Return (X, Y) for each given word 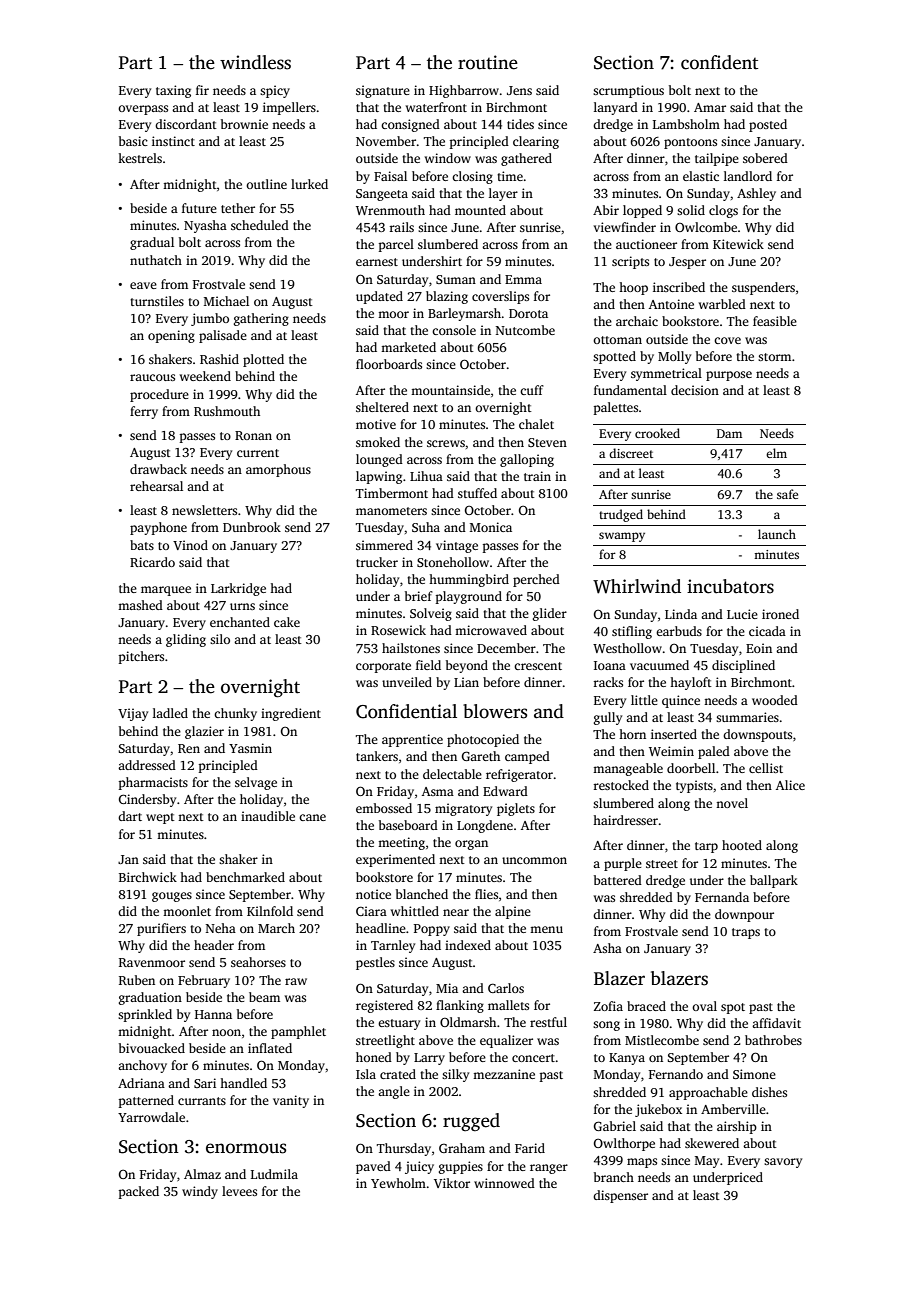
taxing (173, 91)
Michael (226, 301)
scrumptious (628, 91)
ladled (170, 713)
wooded (775, 700)
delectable (452, 774)
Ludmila (274, 1174)
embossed (384, 808)
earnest (377, 262)
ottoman (617, 340)
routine (488, 62)
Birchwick (148, 877)
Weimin (671, 751)
